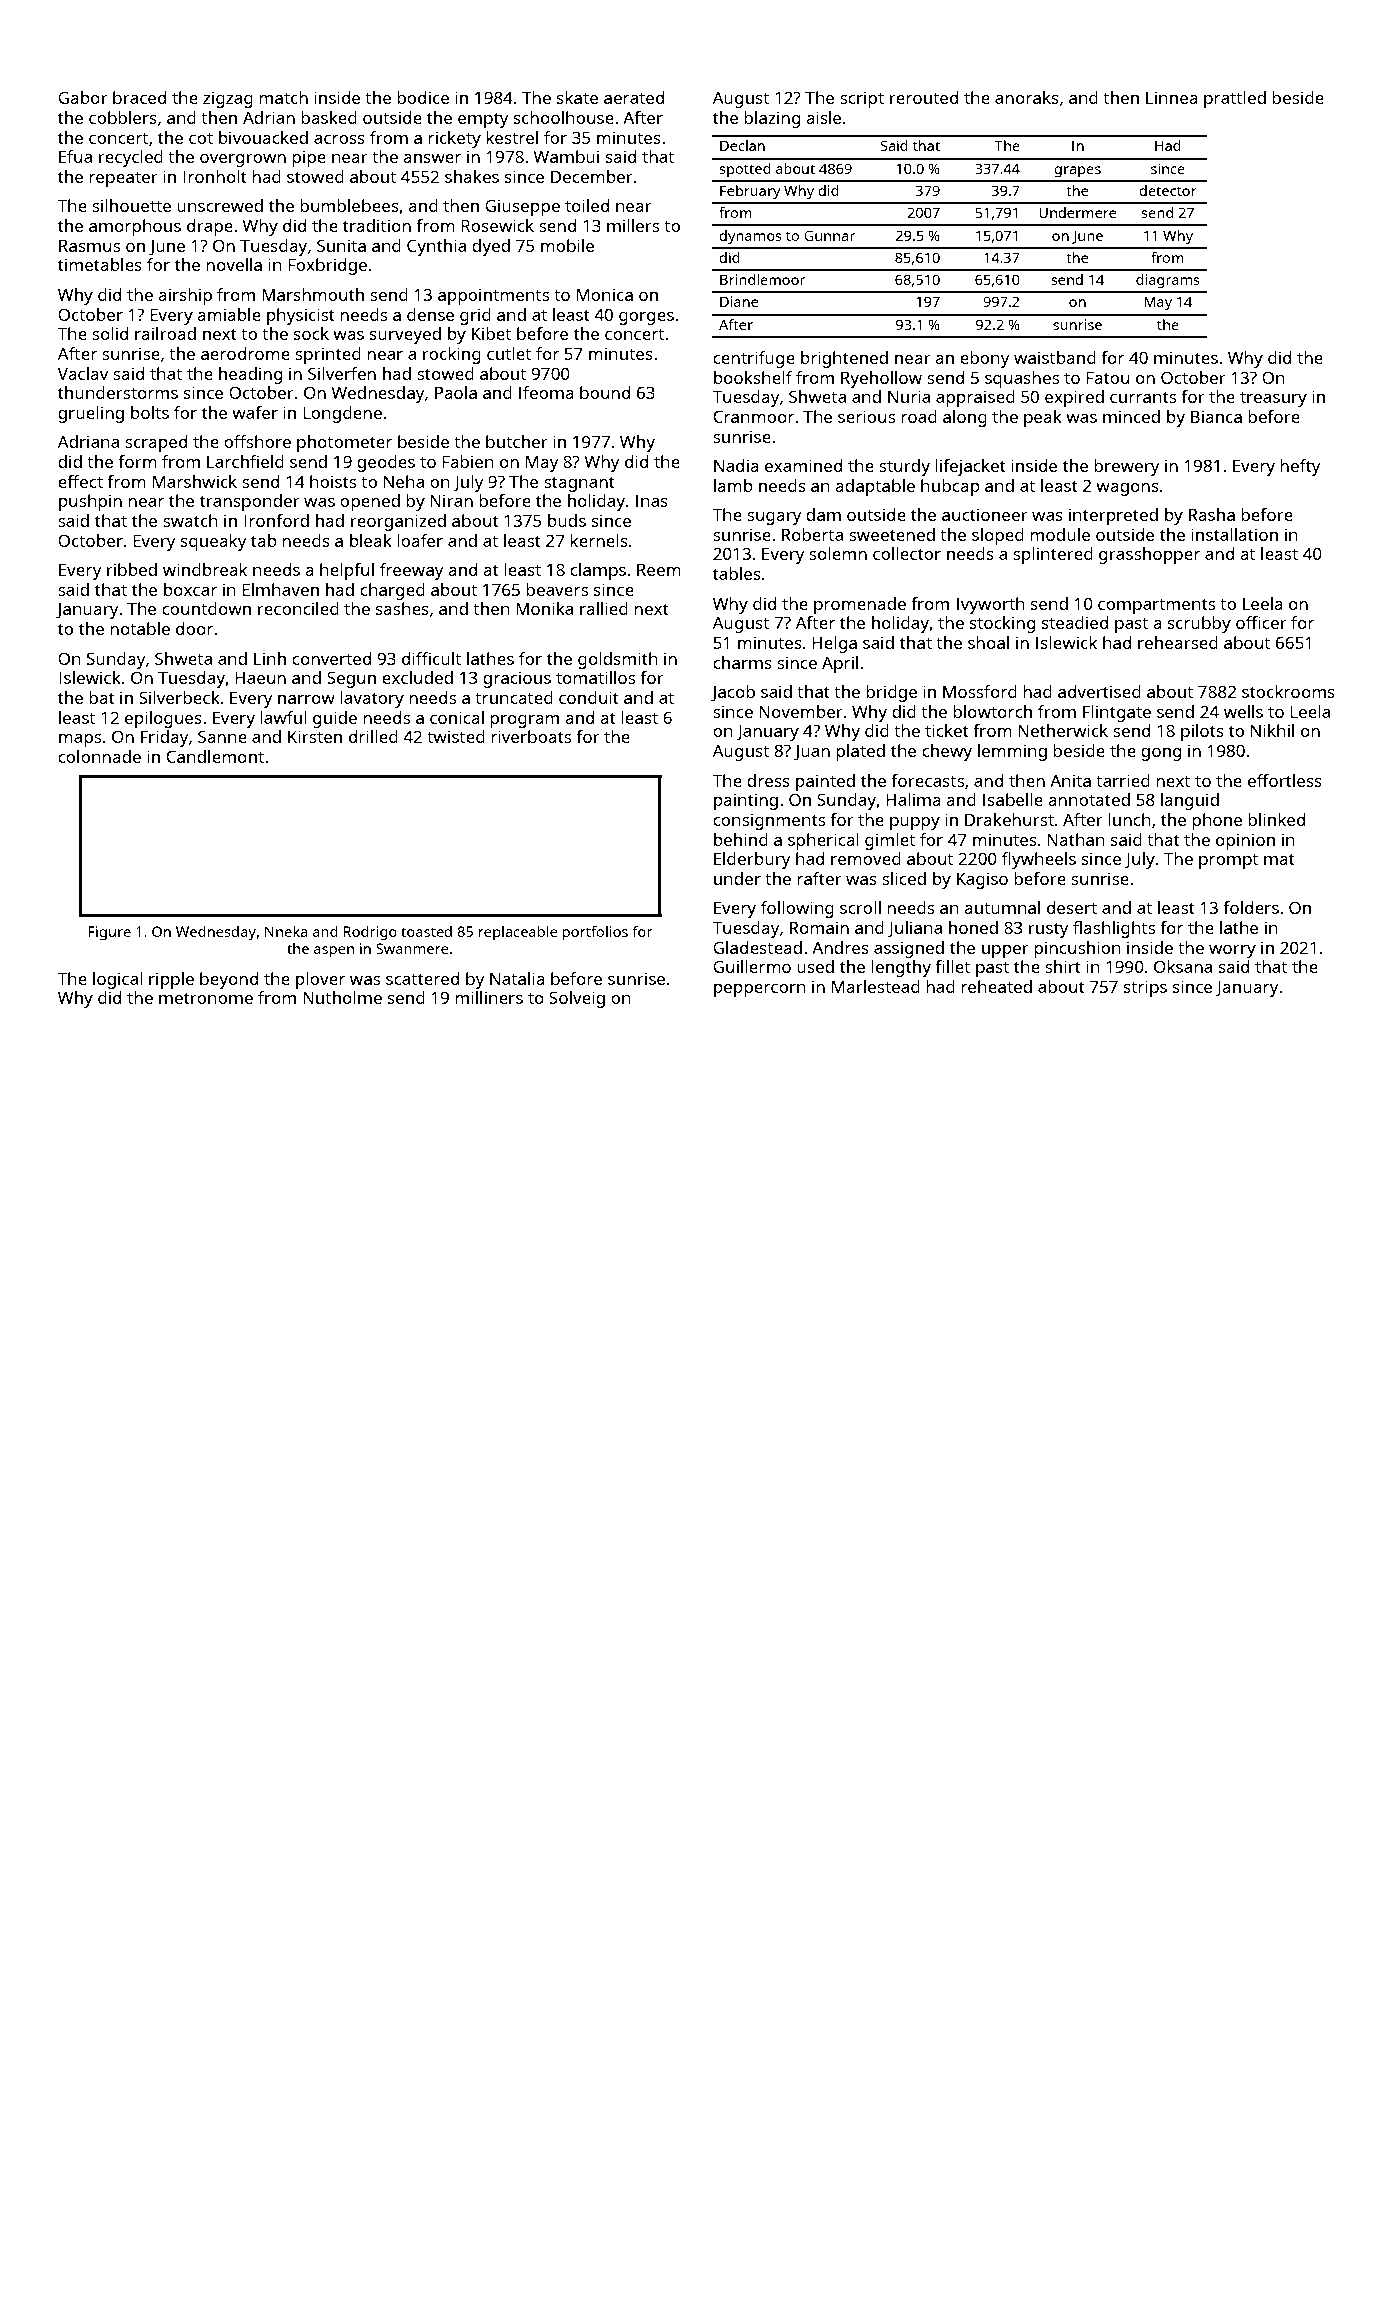 The height and width of the document is (2298, 1395). Describe the element at coordinates (753, 416) in the document. I see `Cranmoor` at that location.
